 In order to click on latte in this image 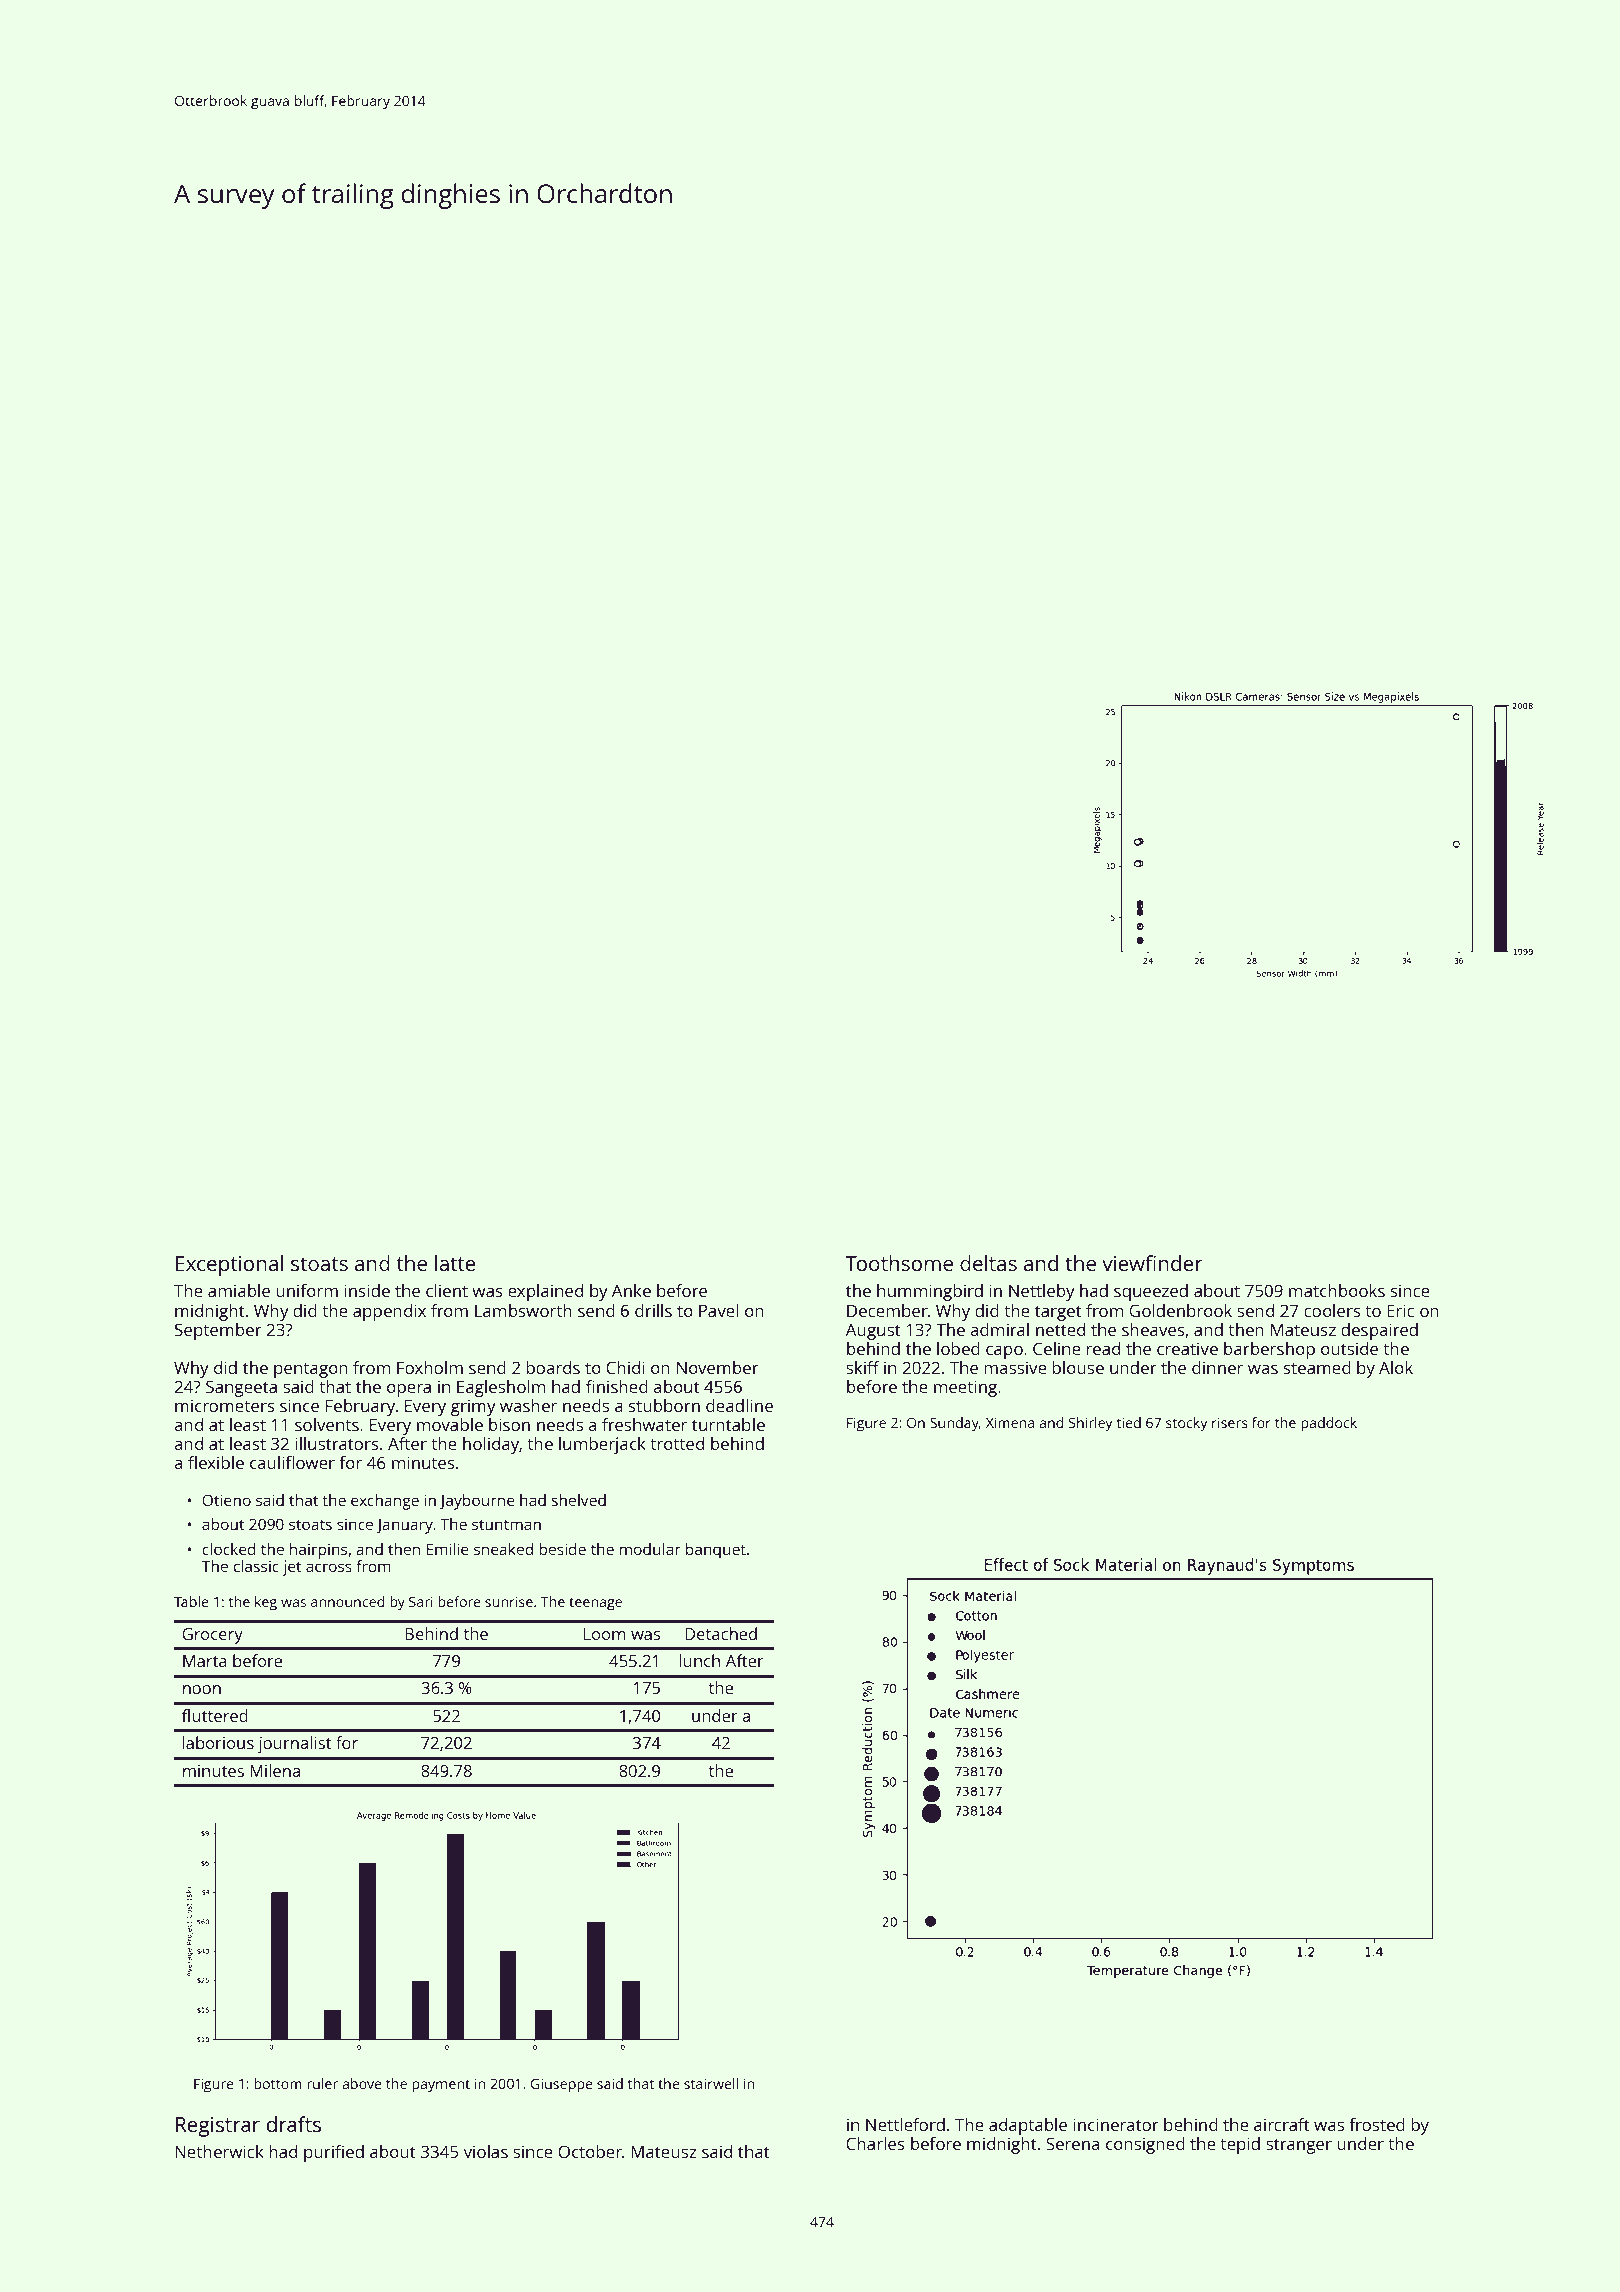, I will do `click(455, 1263)`.
